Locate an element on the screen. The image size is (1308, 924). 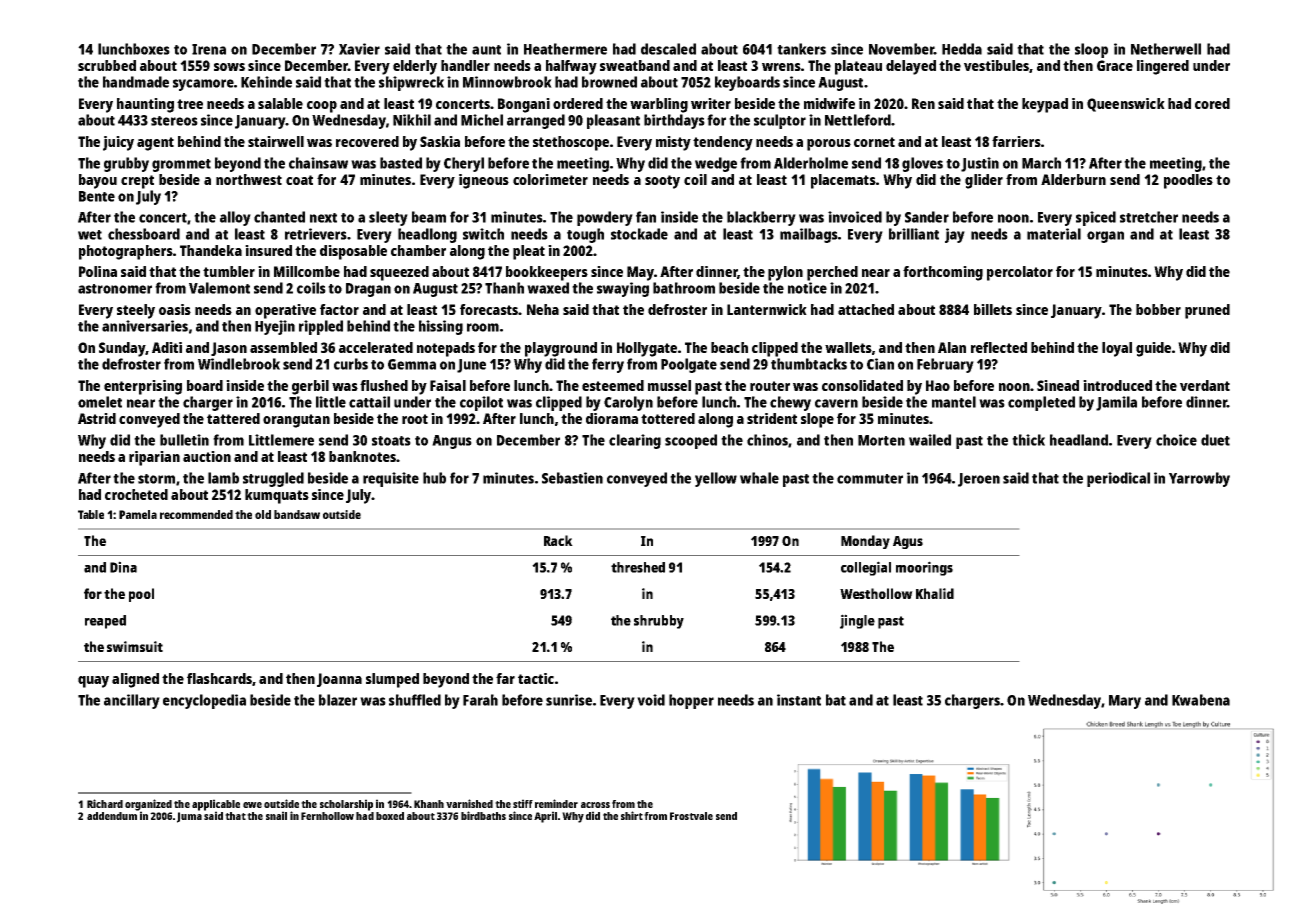
bandsaw is located at coordinates (297, 514).
